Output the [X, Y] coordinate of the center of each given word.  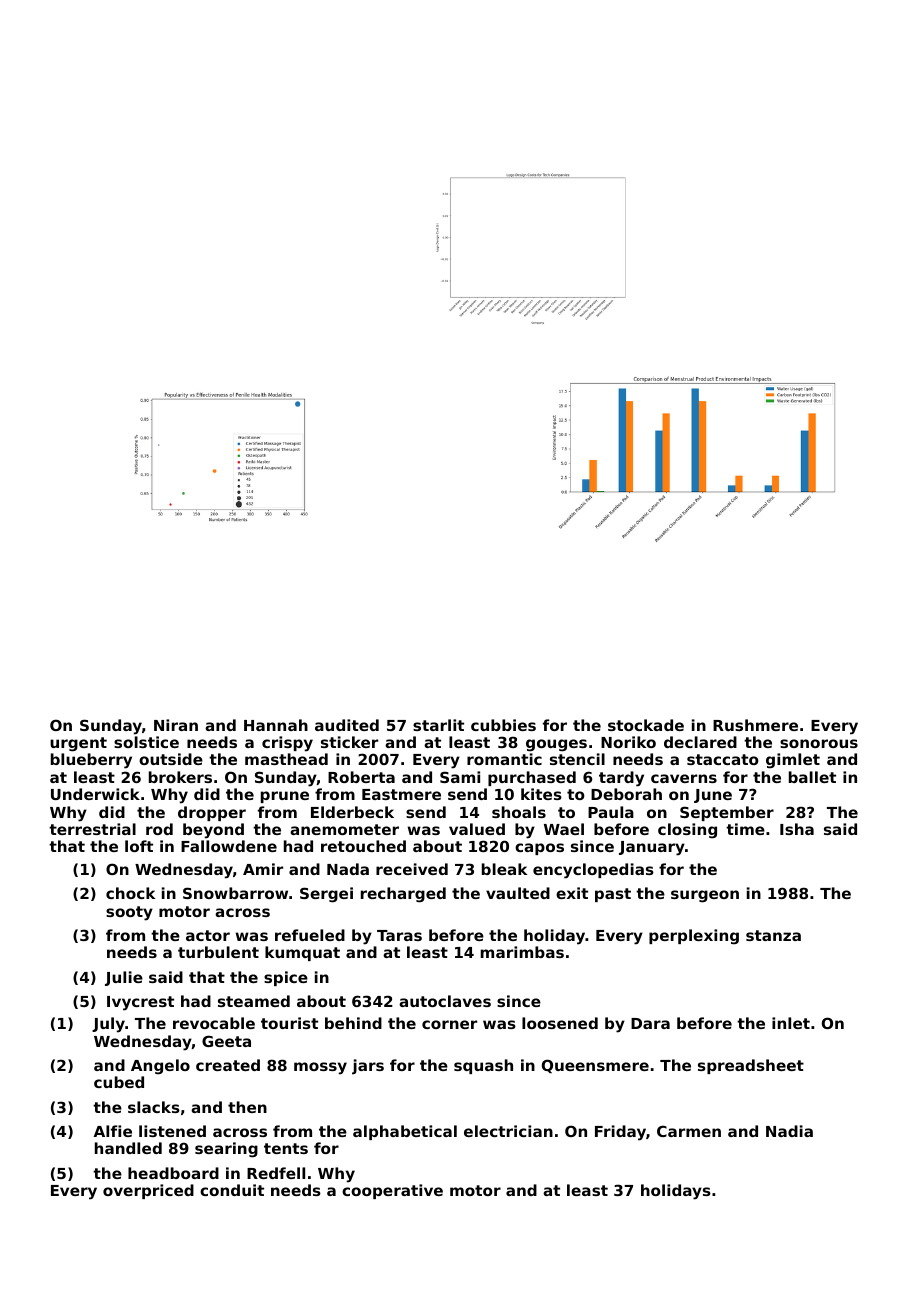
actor [208, 935]
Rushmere [755, 725]
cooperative [392, 1191]
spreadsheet [751, 1066]
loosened [560, 1023]
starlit [438, 725]
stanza [773, 935]
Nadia [789, 1131]
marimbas [522, 952]
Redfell [276, 1173]
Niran [176, 725]
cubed [119, 1082]
